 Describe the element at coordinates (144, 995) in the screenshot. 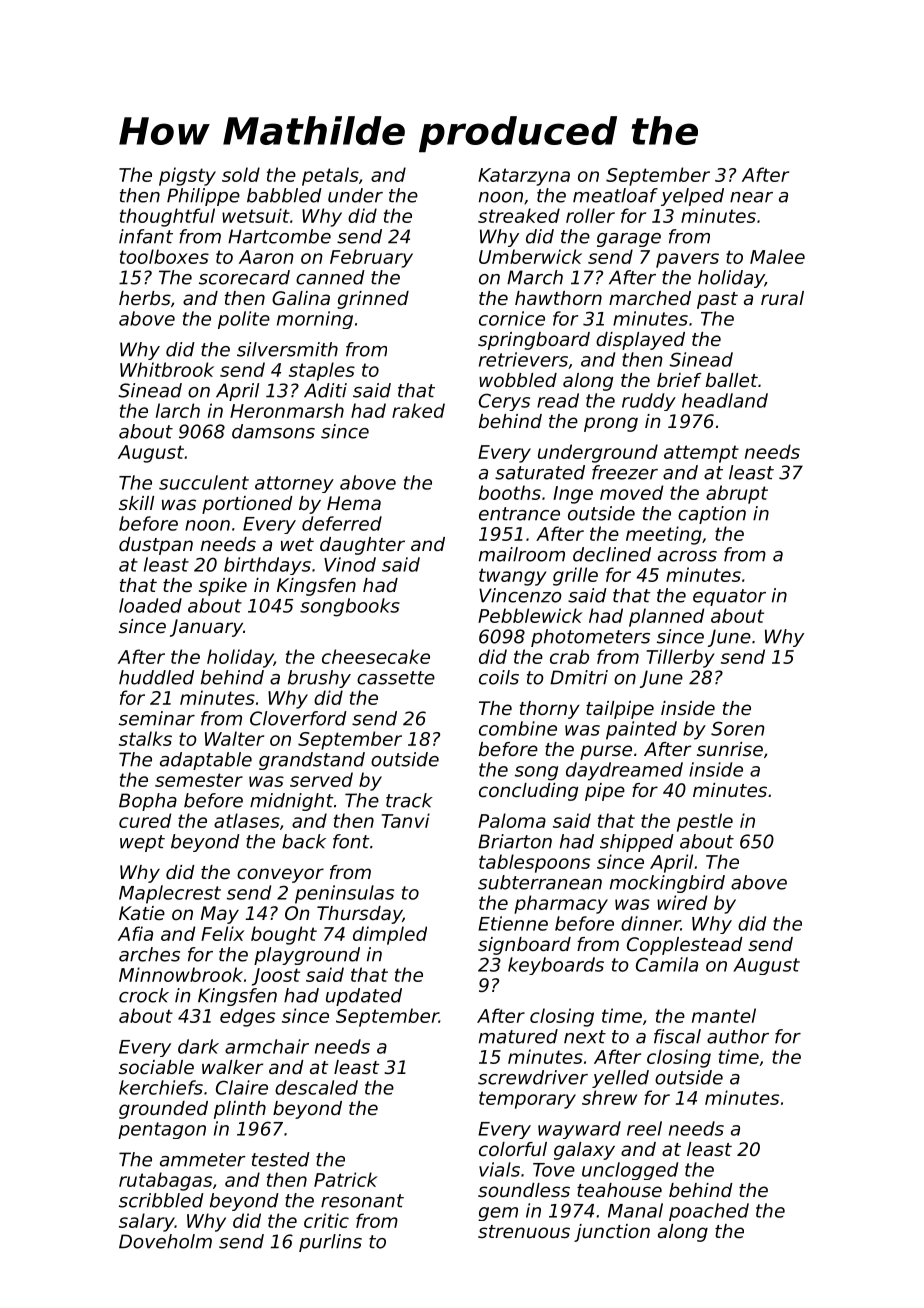

I see `crock` at that location.
